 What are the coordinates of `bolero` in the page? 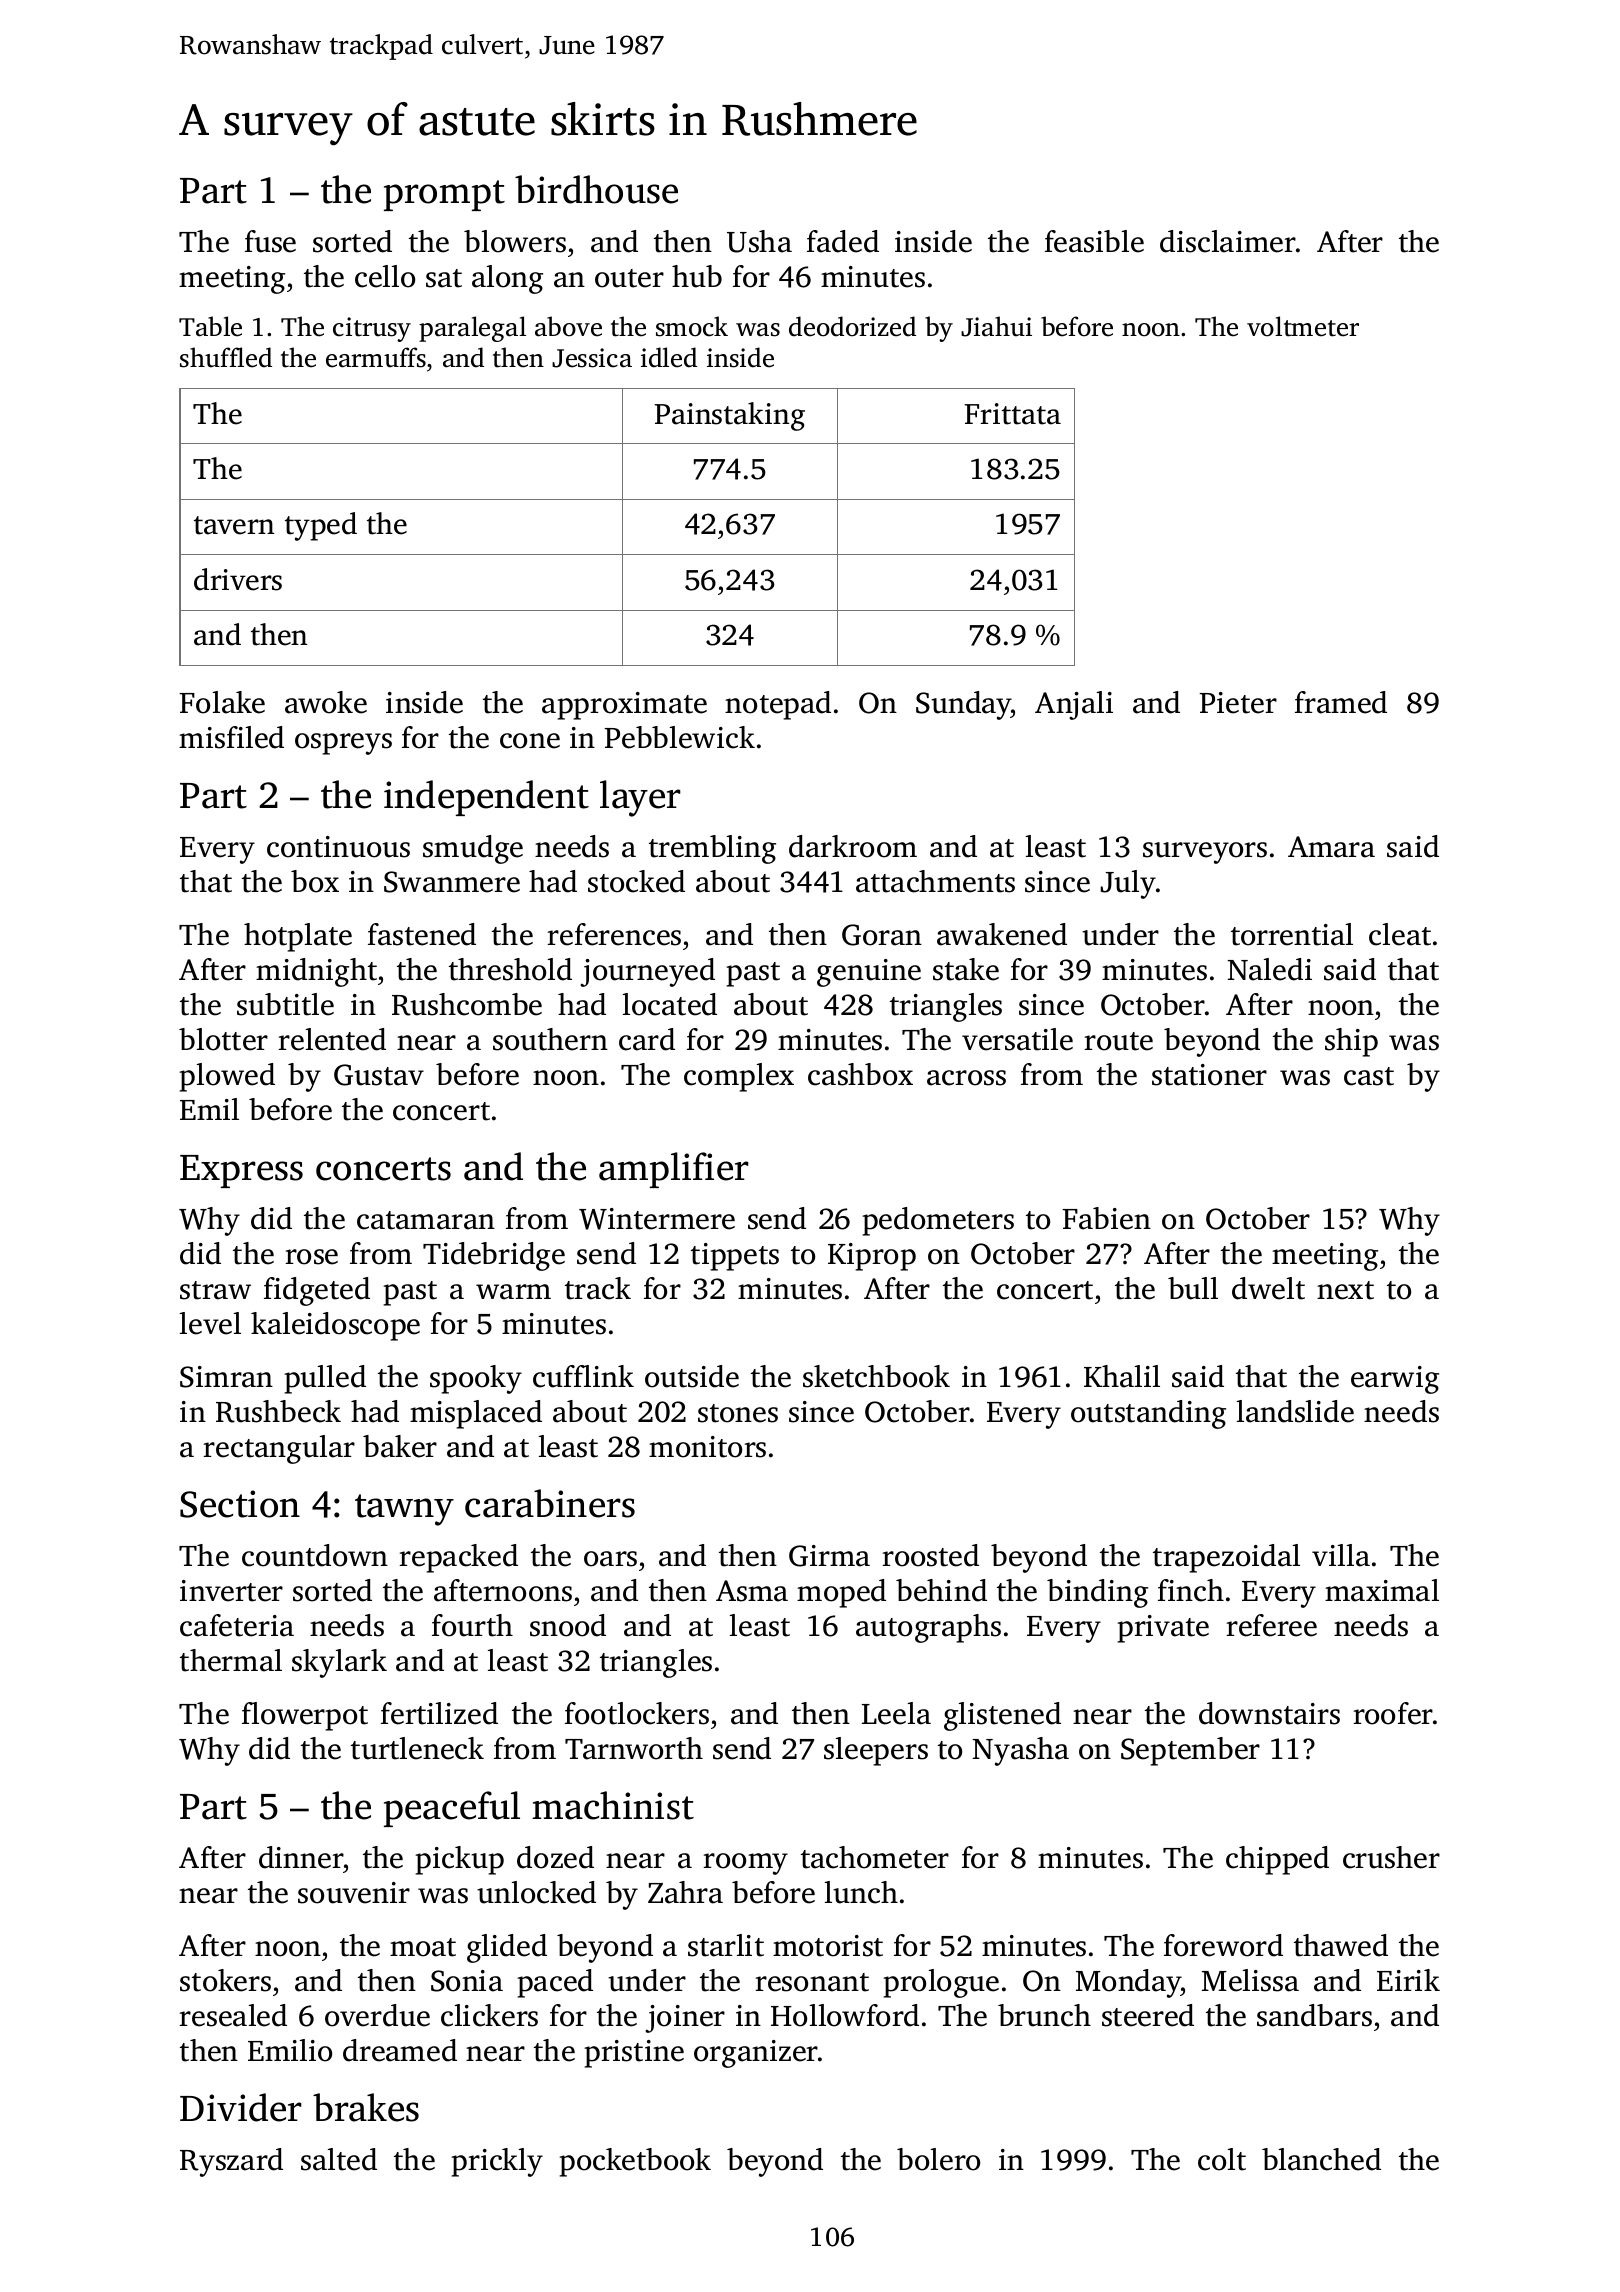 It's located at (938, 2159).
